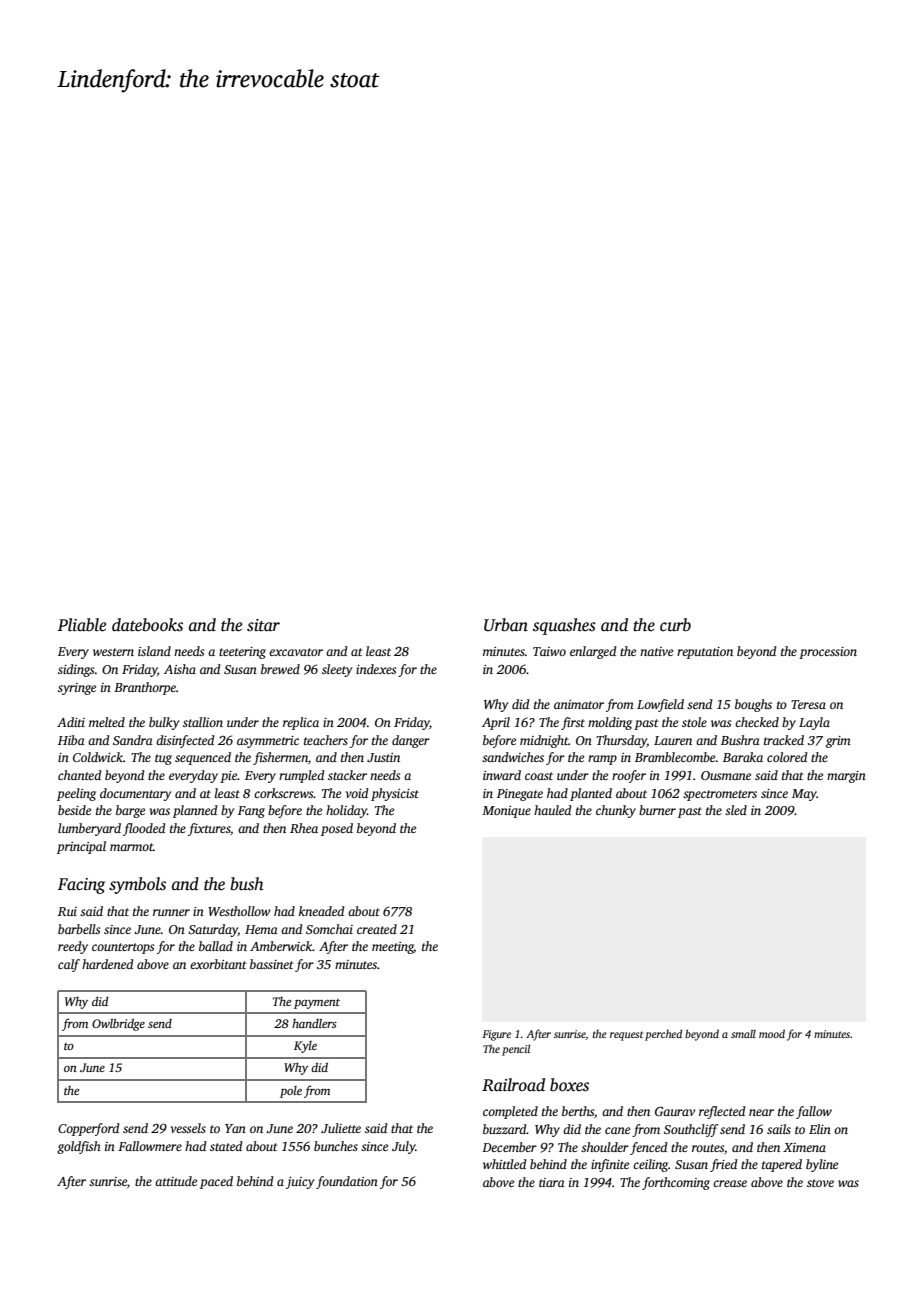 This screenshot has height=1308, width=924. What do you see at coordinates (203, 758) in the screenshot?
I see `sequenced` at bounding box center [203, 758].
